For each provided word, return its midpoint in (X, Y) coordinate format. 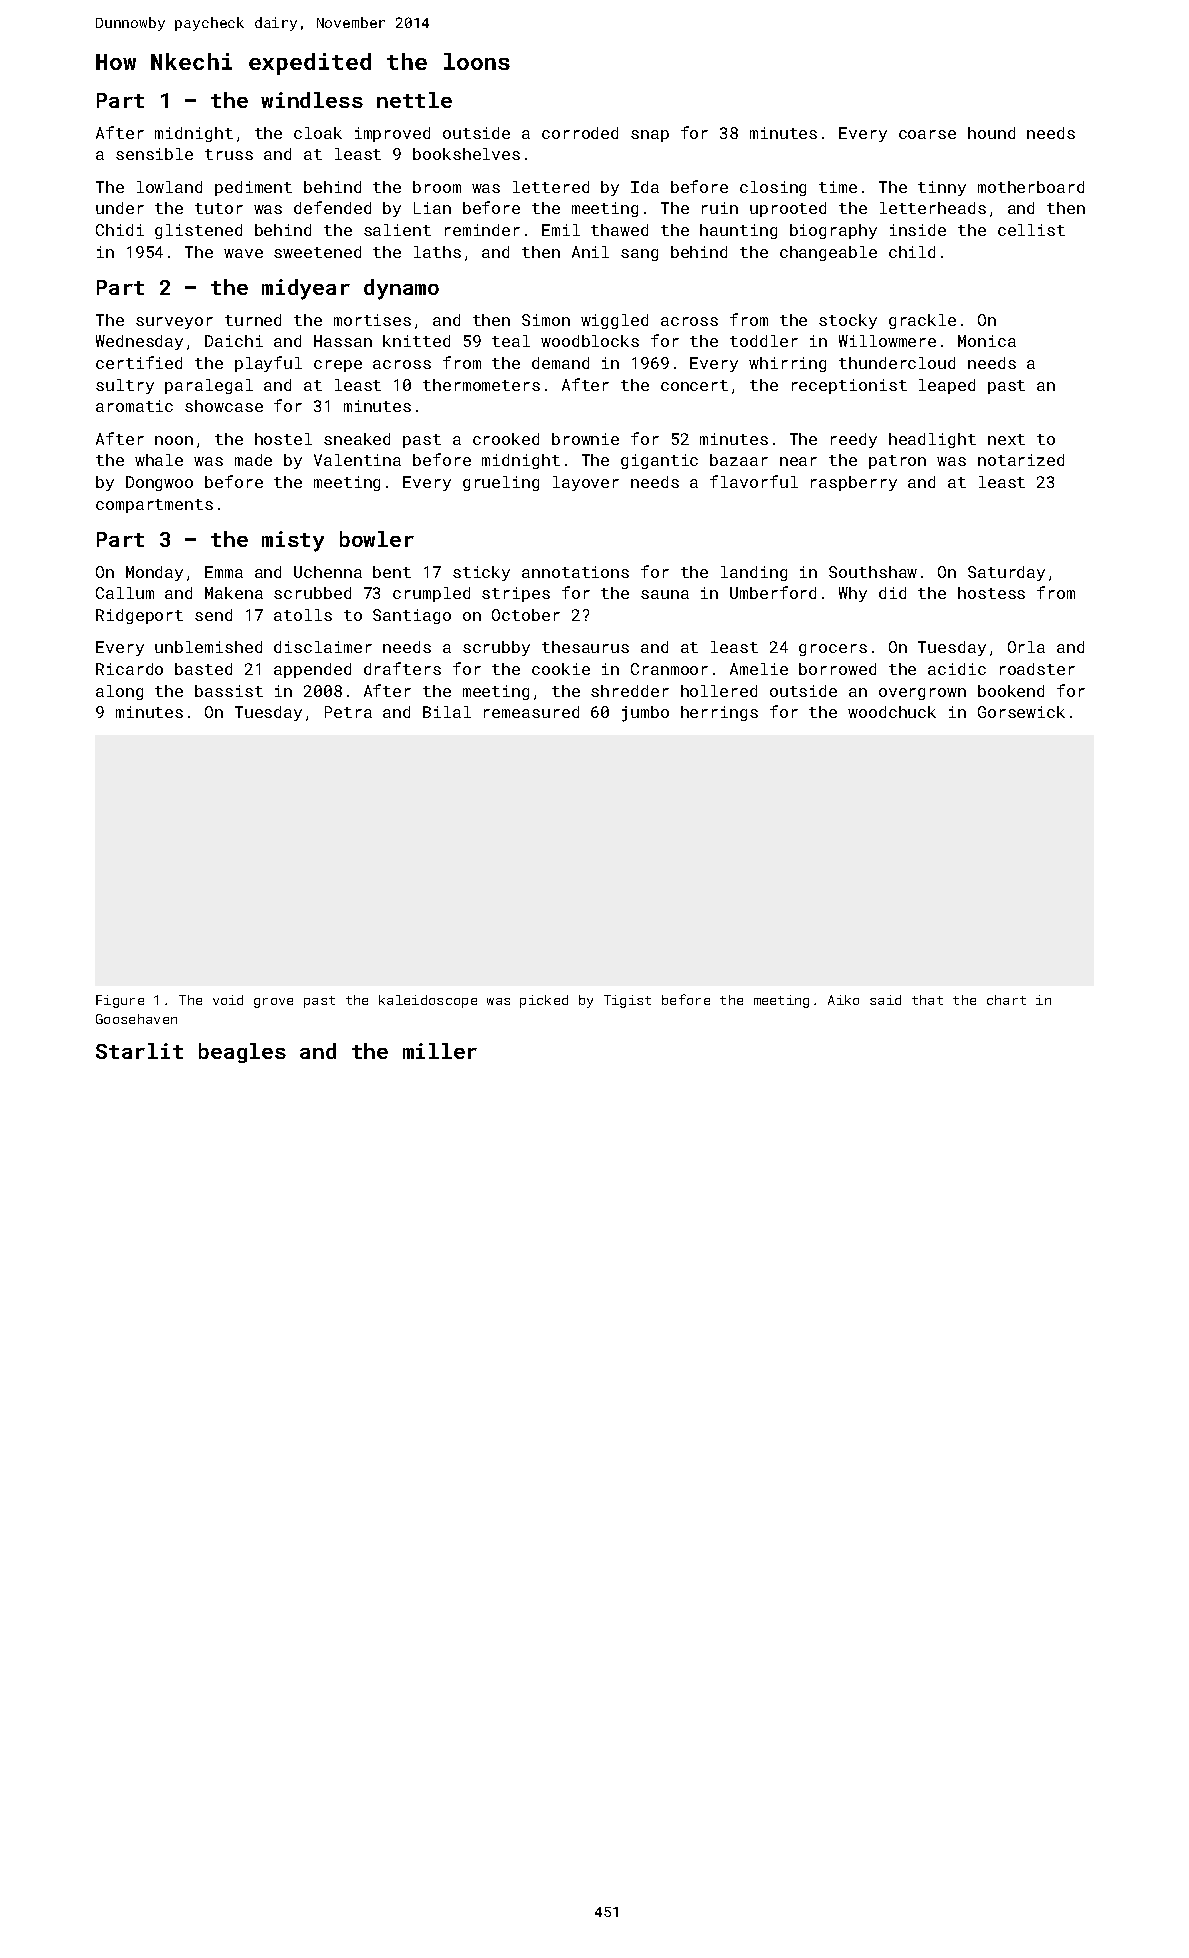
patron (897, 462)
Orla (1026, 647)
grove (273, 1003)
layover (586, 483)
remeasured (531, 712)
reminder (482, 230)
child (912, 252)
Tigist (627, 1001)
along (119, 692)
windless (312, 100)
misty (293, 541)
